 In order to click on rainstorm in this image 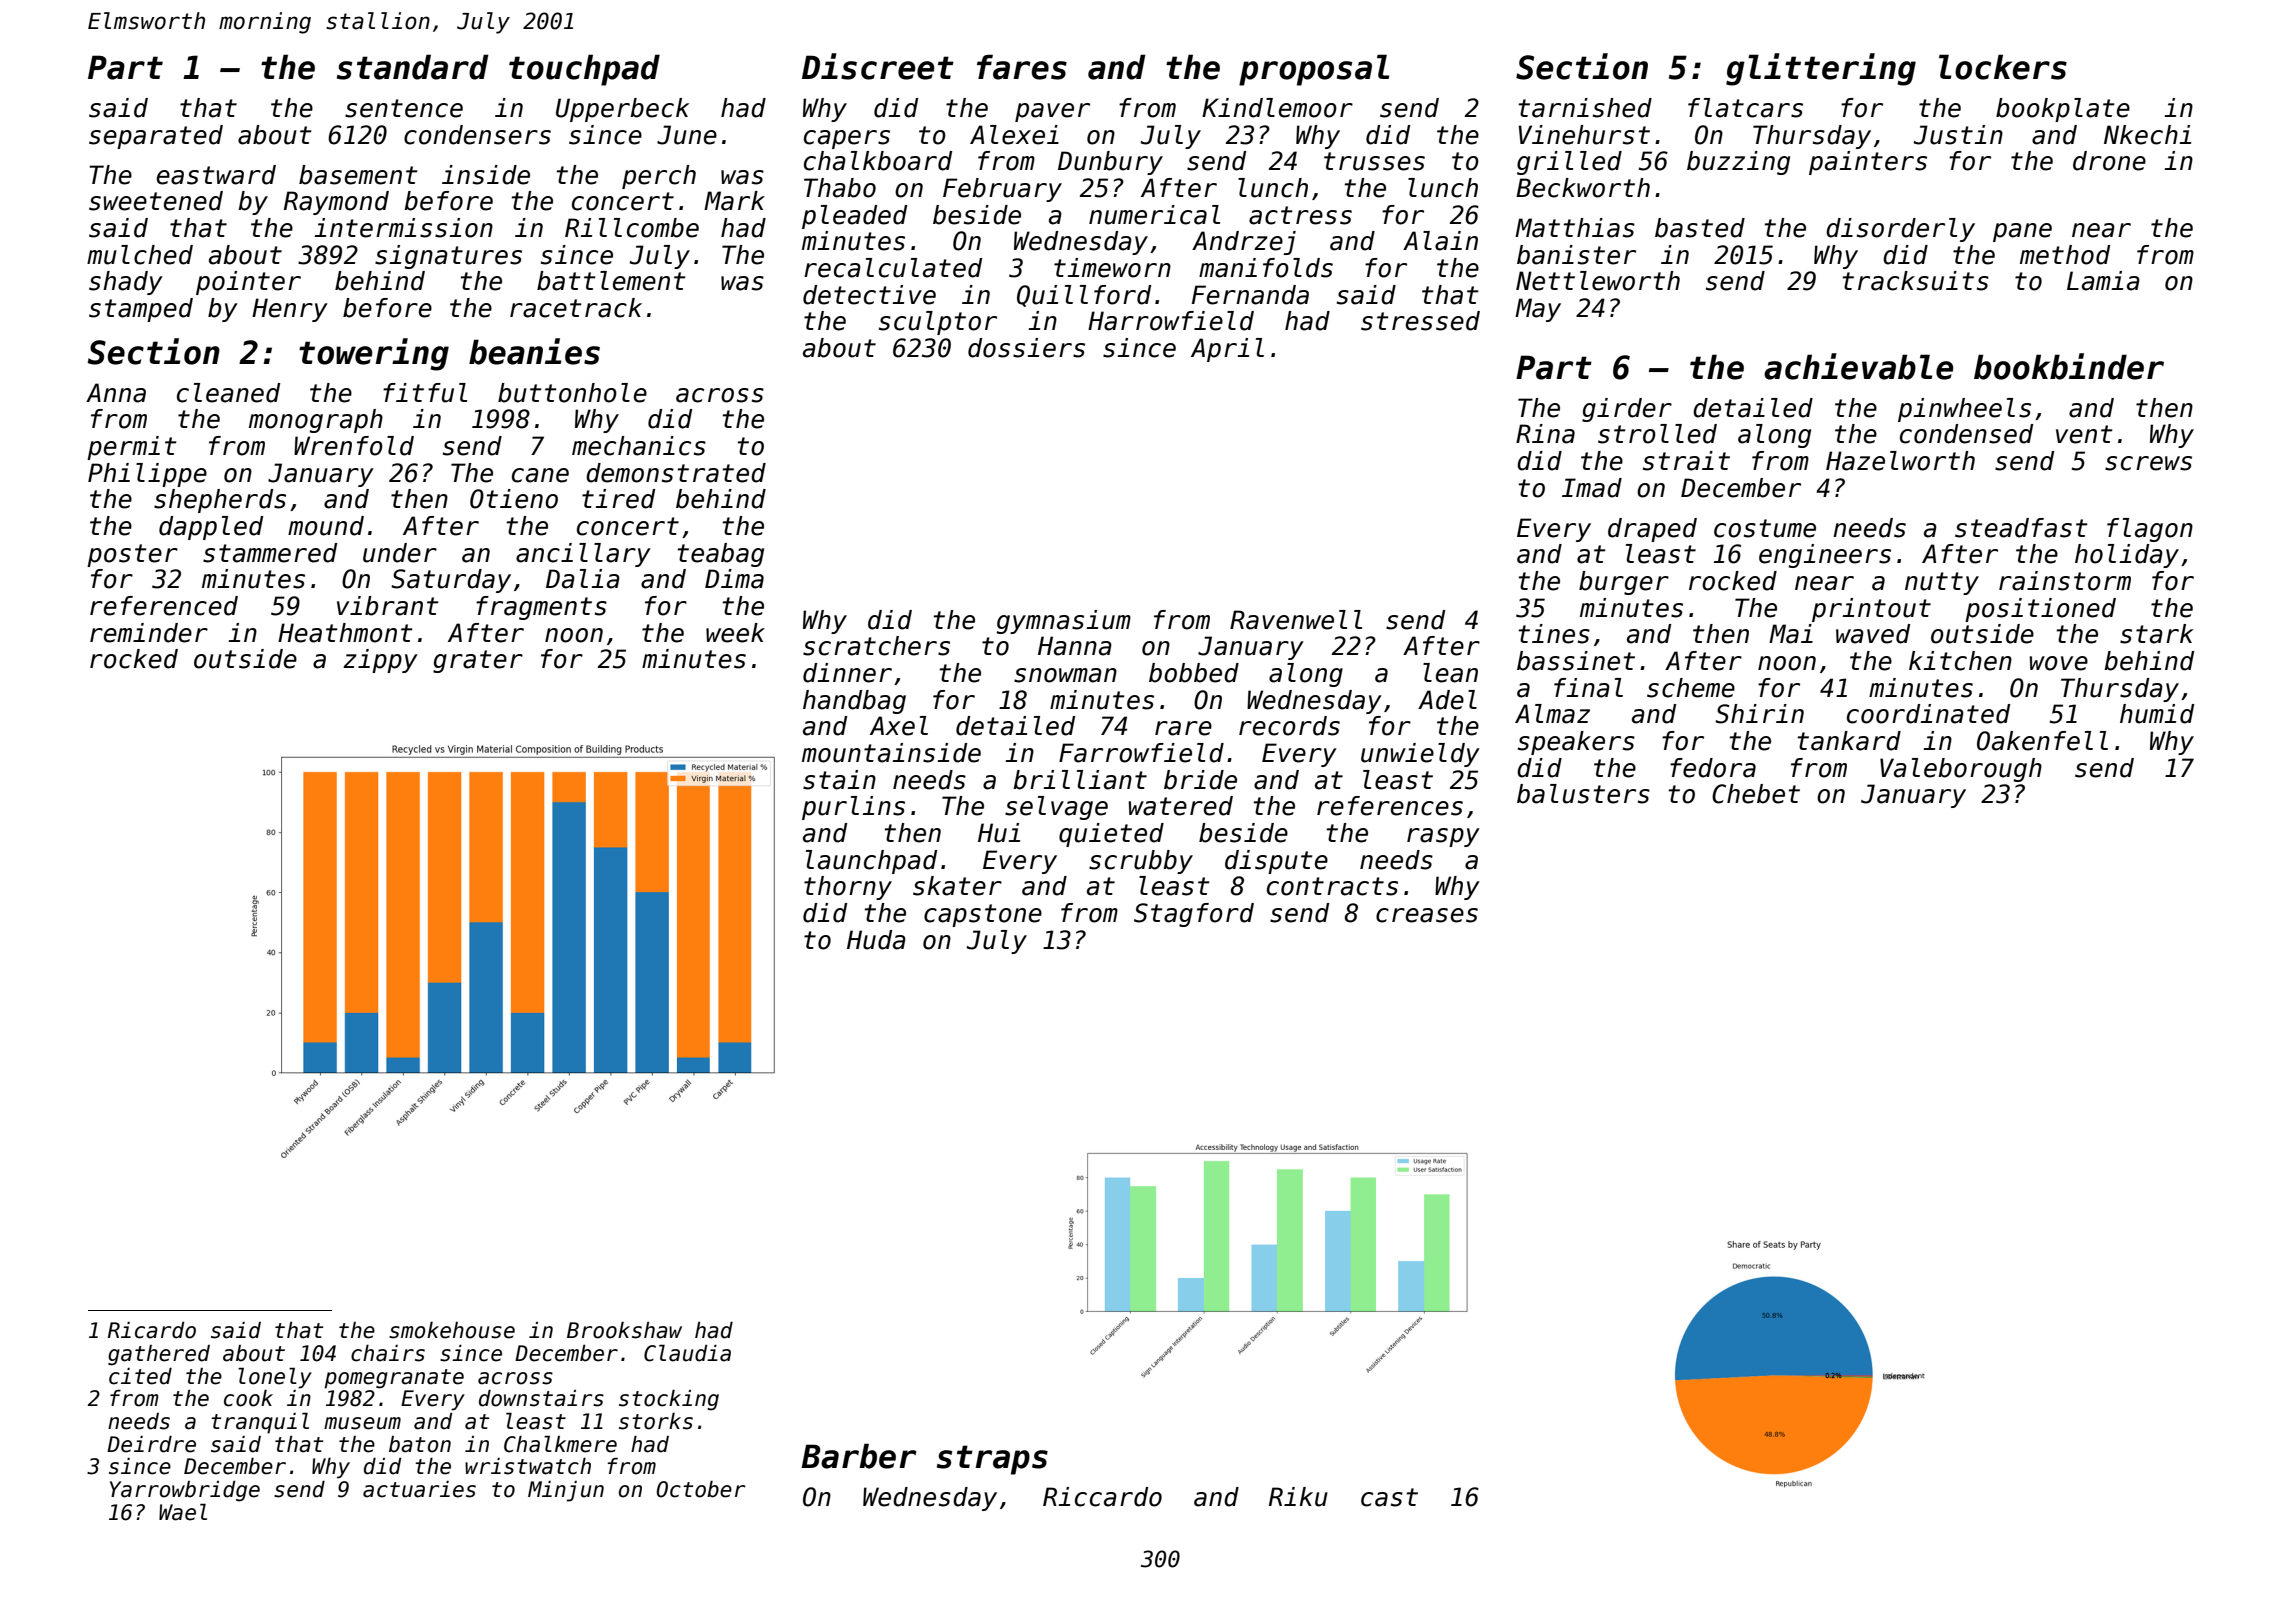, I will do `click(2065, 581)`.
